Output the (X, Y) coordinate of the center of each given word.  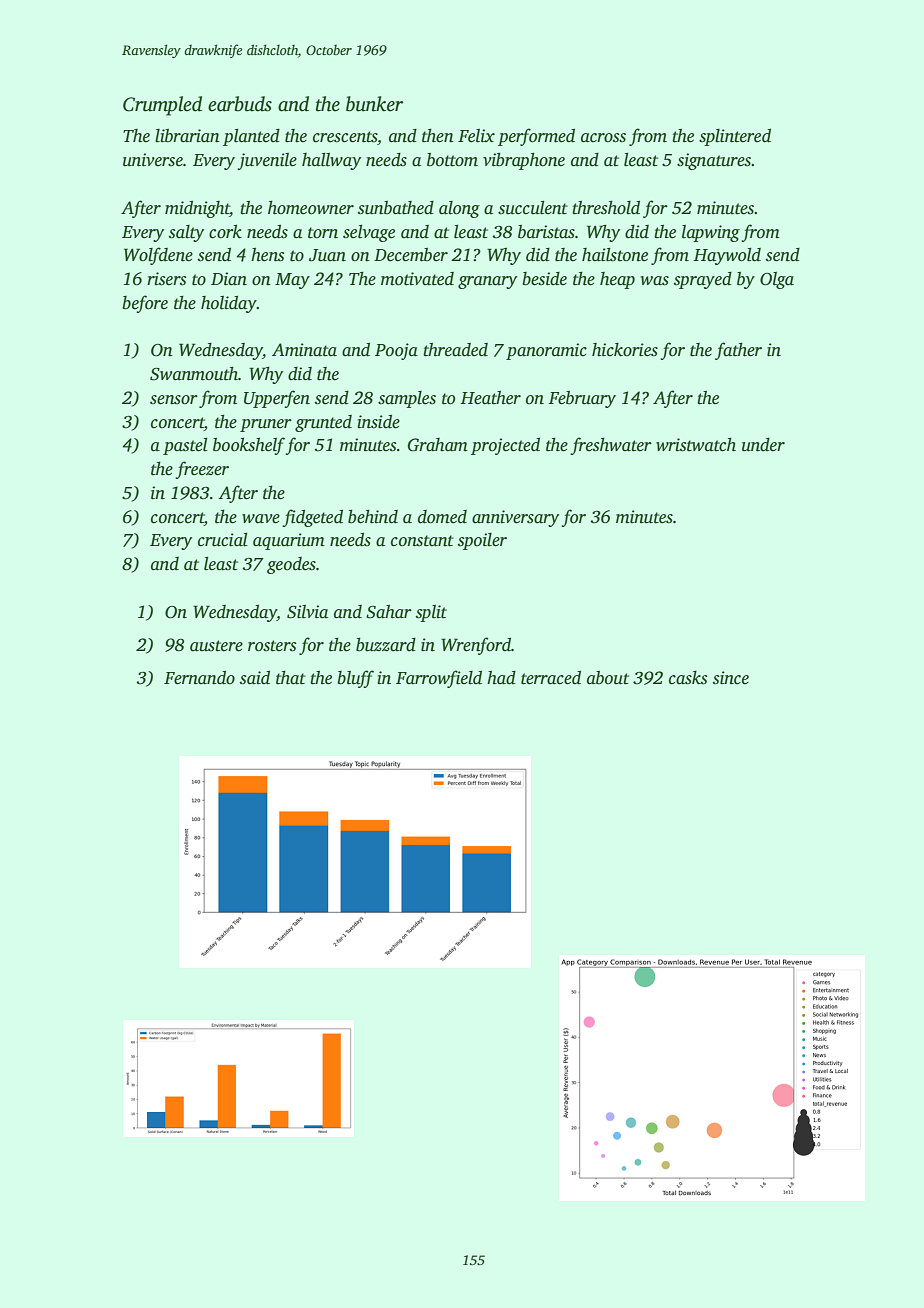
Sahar (389, 612)
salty (186, 233)
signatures (714, 161)
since (731, 678)
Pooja (396, 351)
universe (153, 160)
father (738, 351)
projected (505, 446)
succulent (533, 208)
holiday (229, 304)
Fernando (199, 678)
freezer (202, 470)
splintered (735, 137)
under (763, 445)
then (438, 136)
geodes (291, 565)
